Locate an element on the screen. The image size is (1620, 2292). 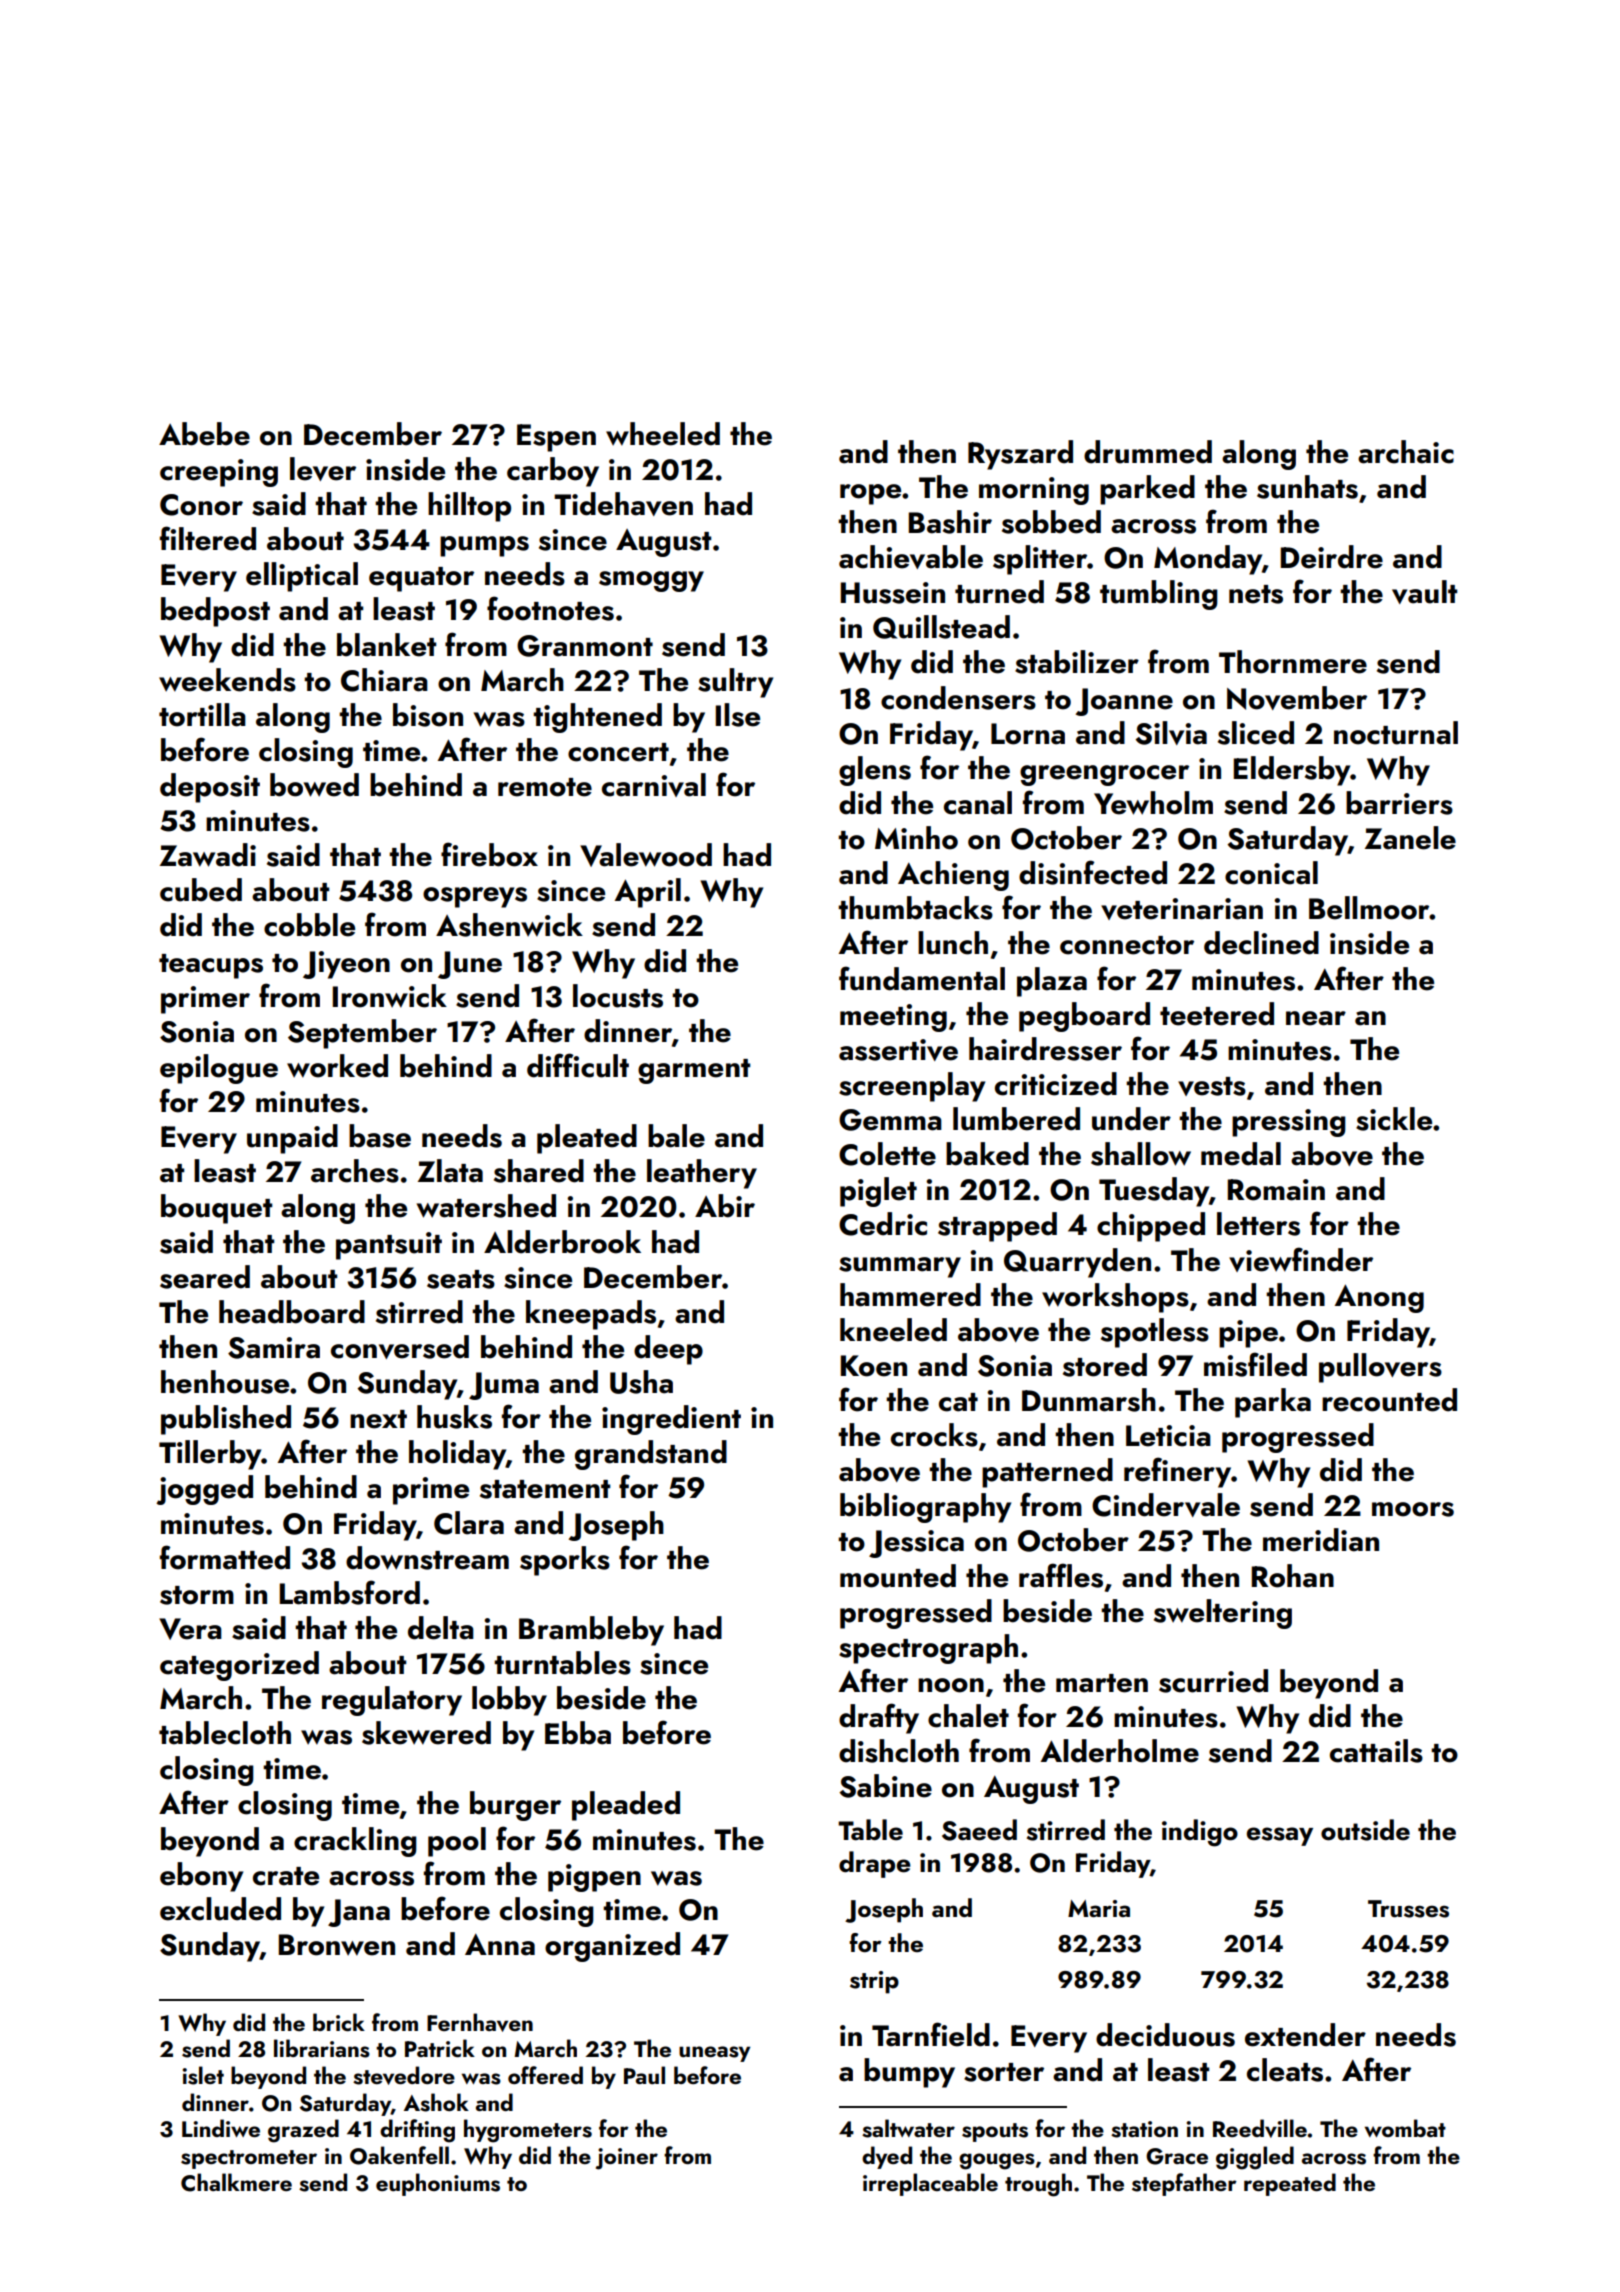
bouquet is located at coordinates (216, 1209).
